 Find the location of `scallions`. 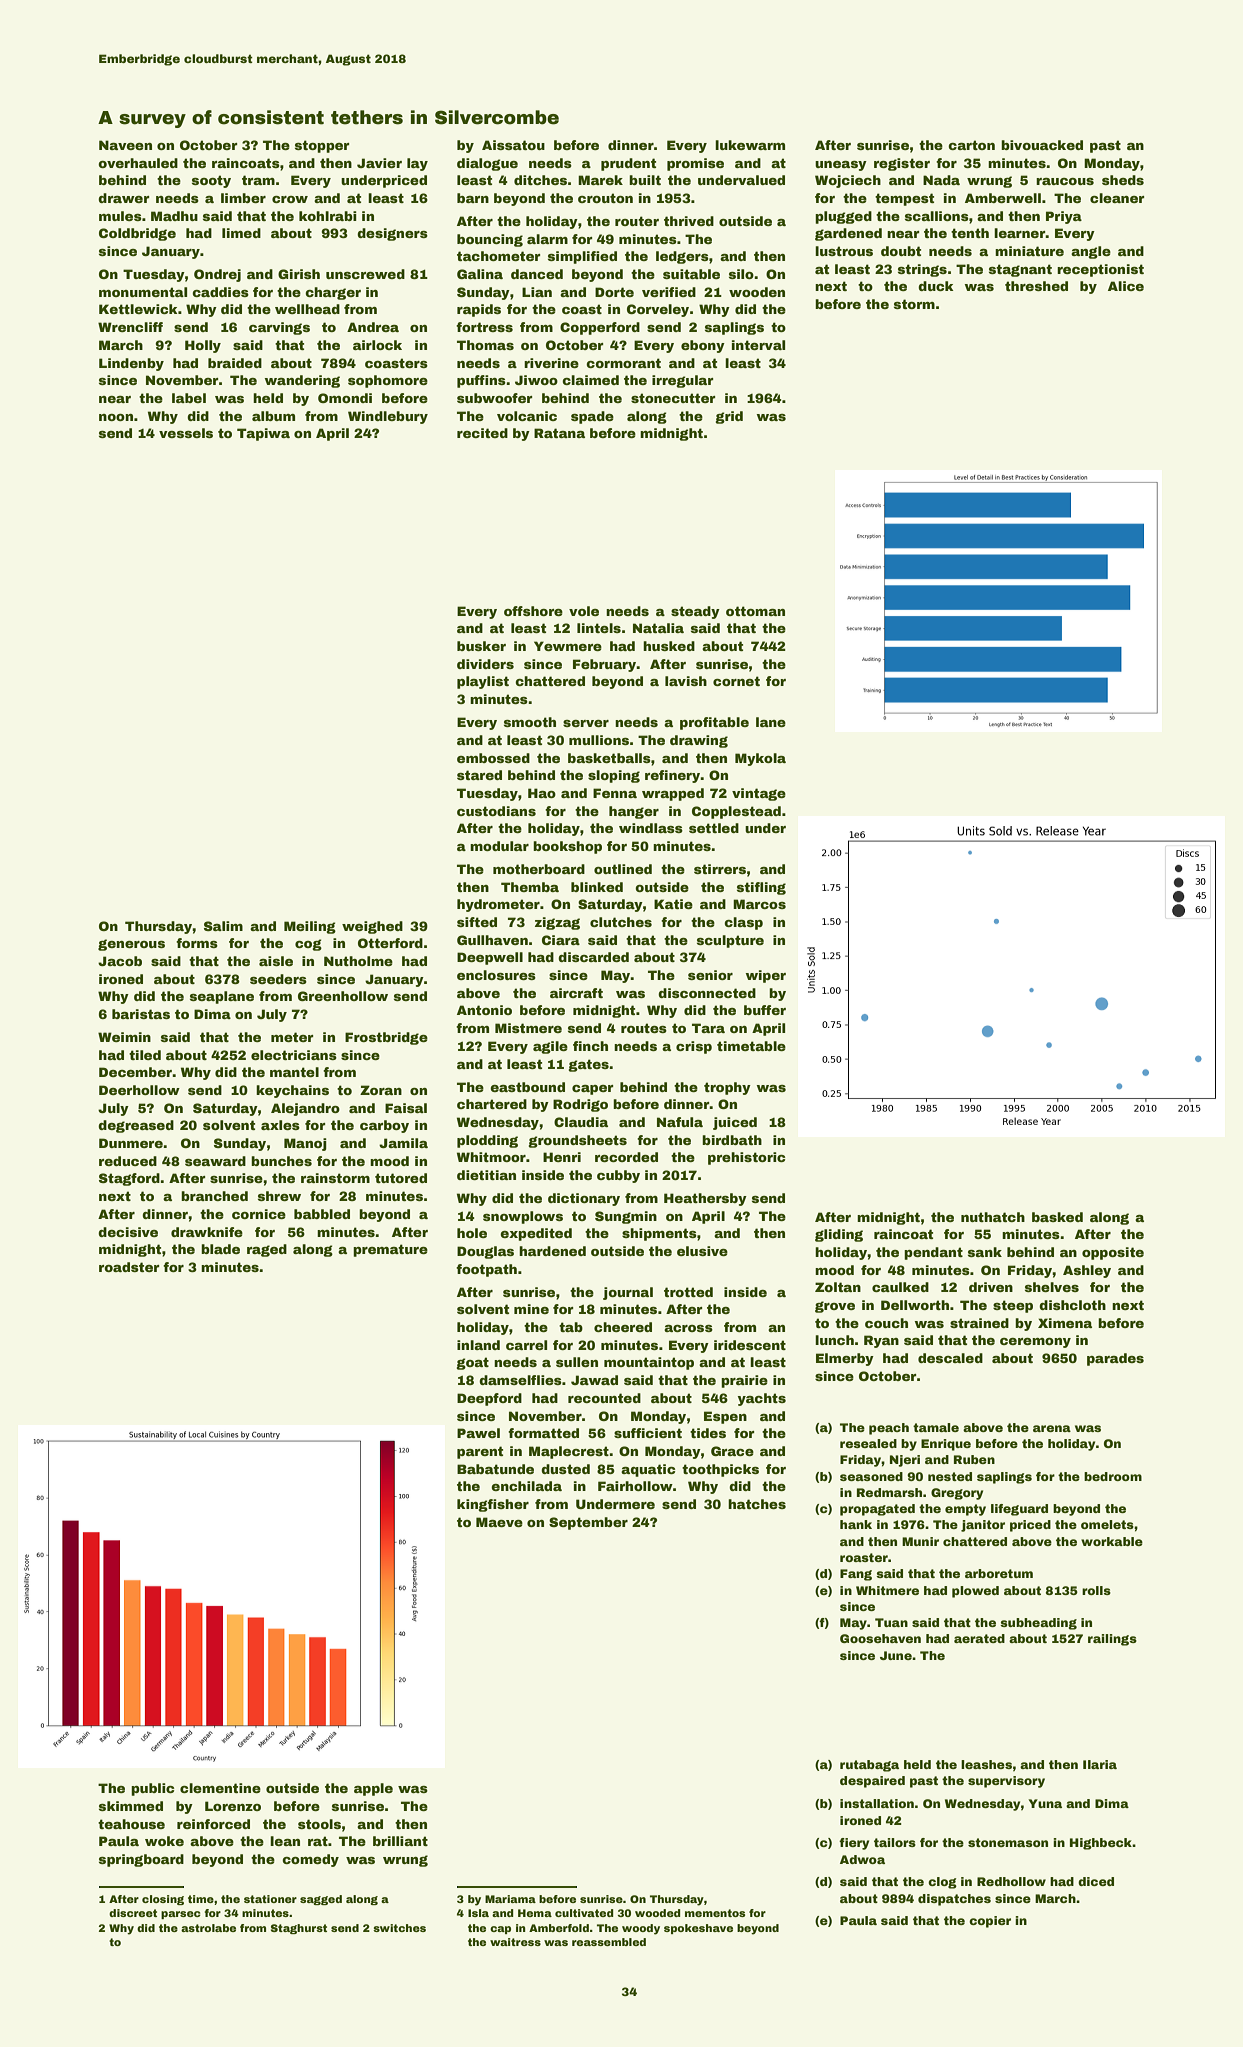

scallions is located at coordinates (937, 216).
